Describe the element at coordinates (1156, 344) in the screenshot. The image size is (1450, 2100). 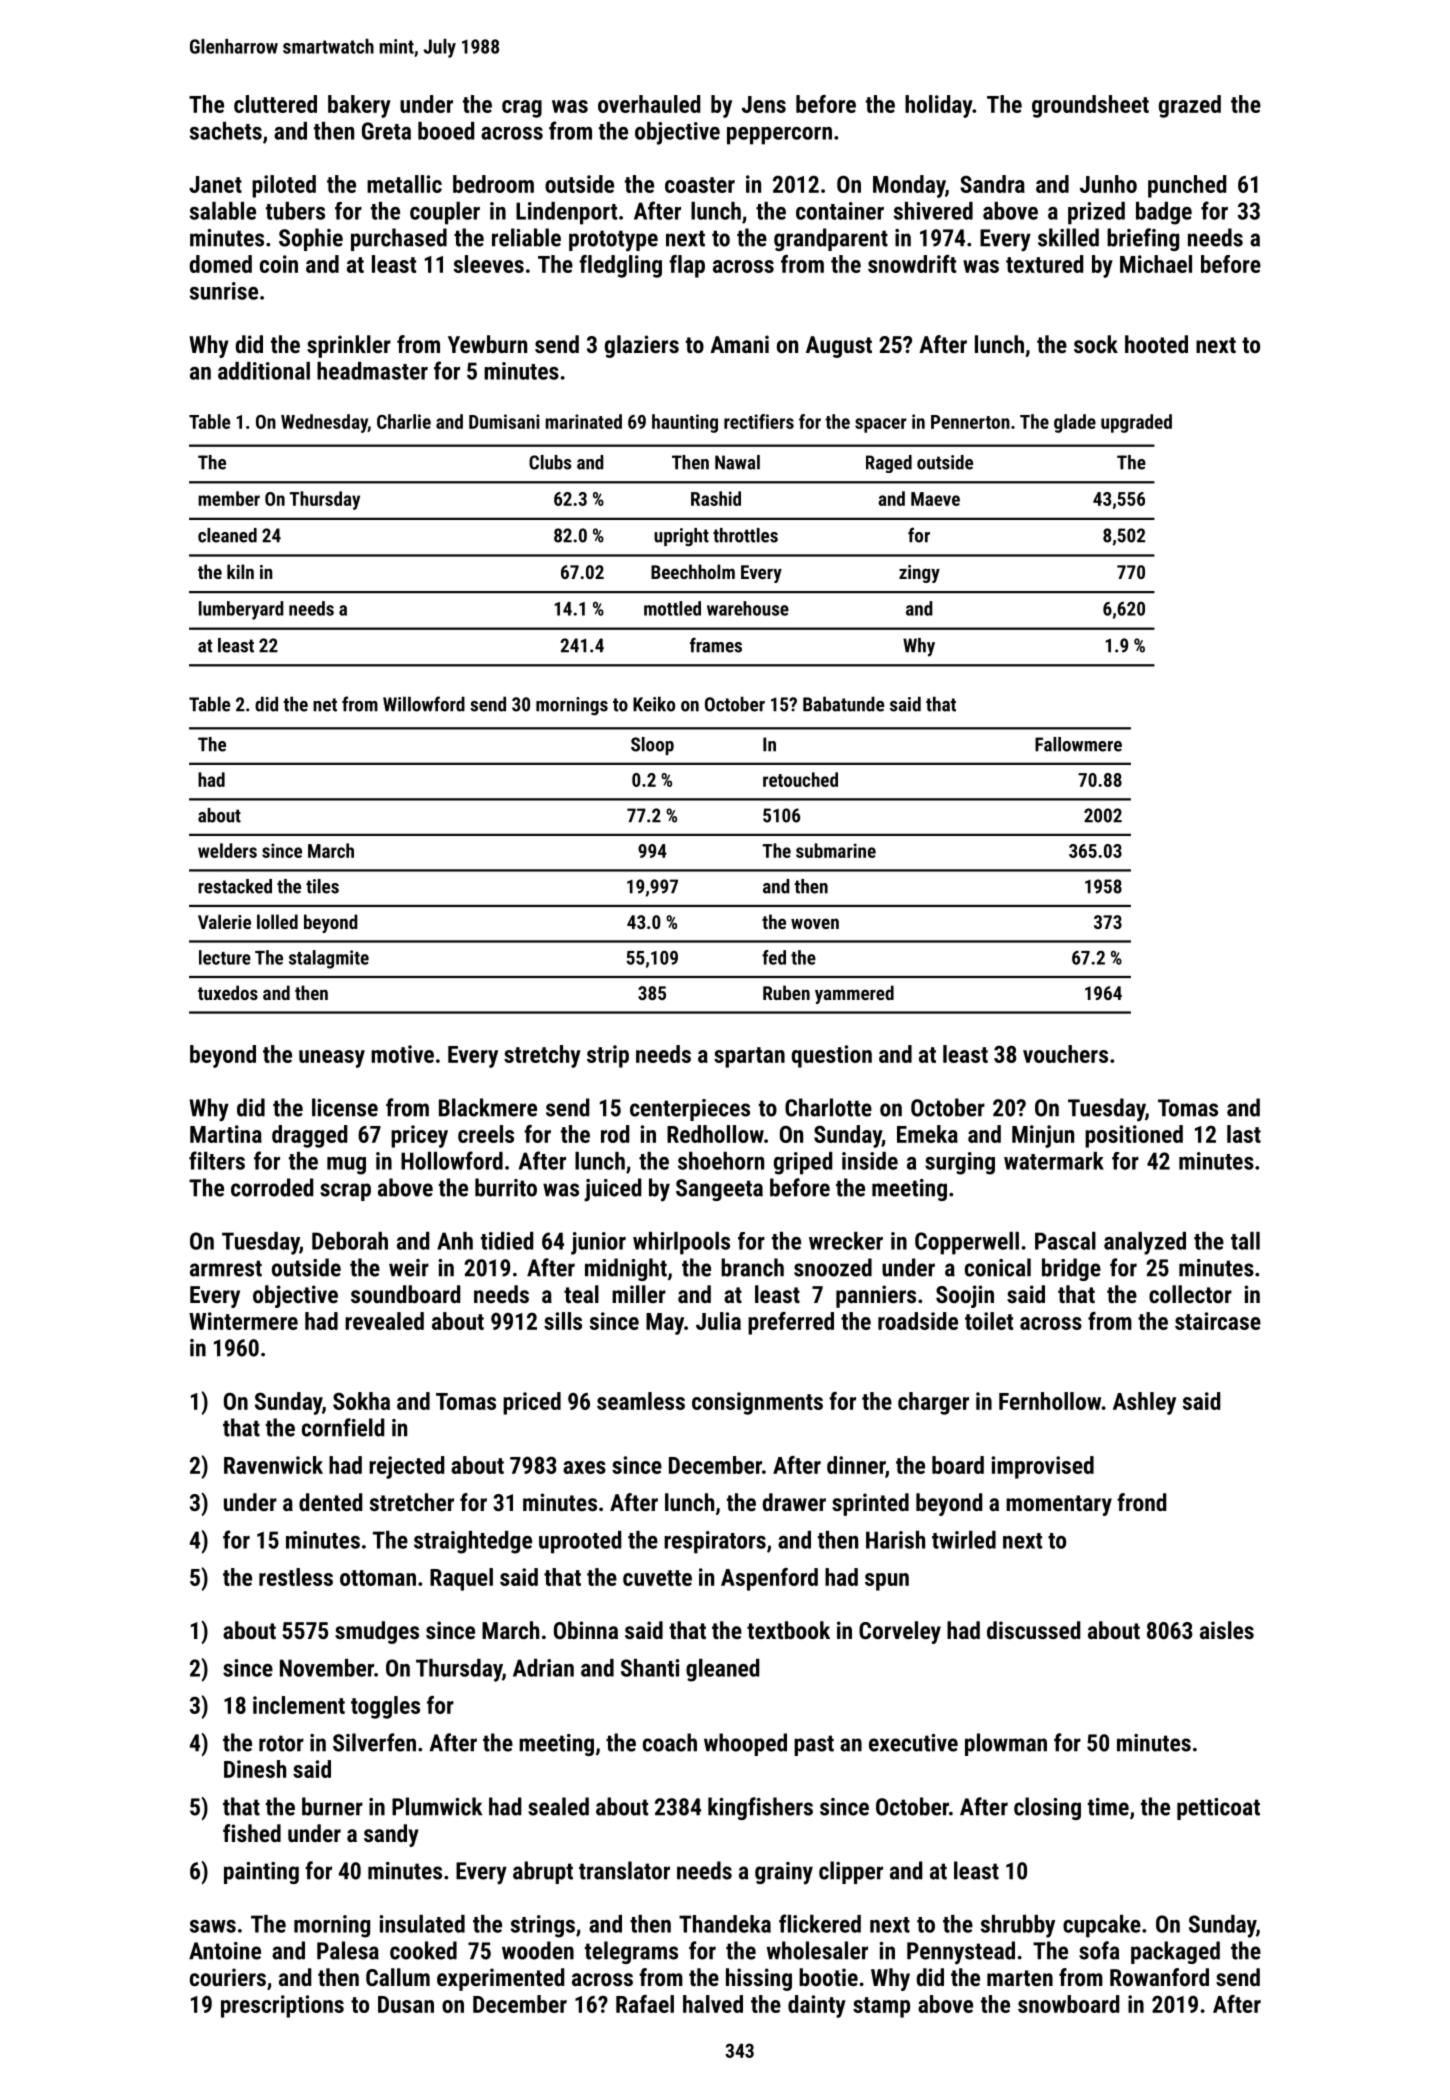
I see `hooted` at that location.
